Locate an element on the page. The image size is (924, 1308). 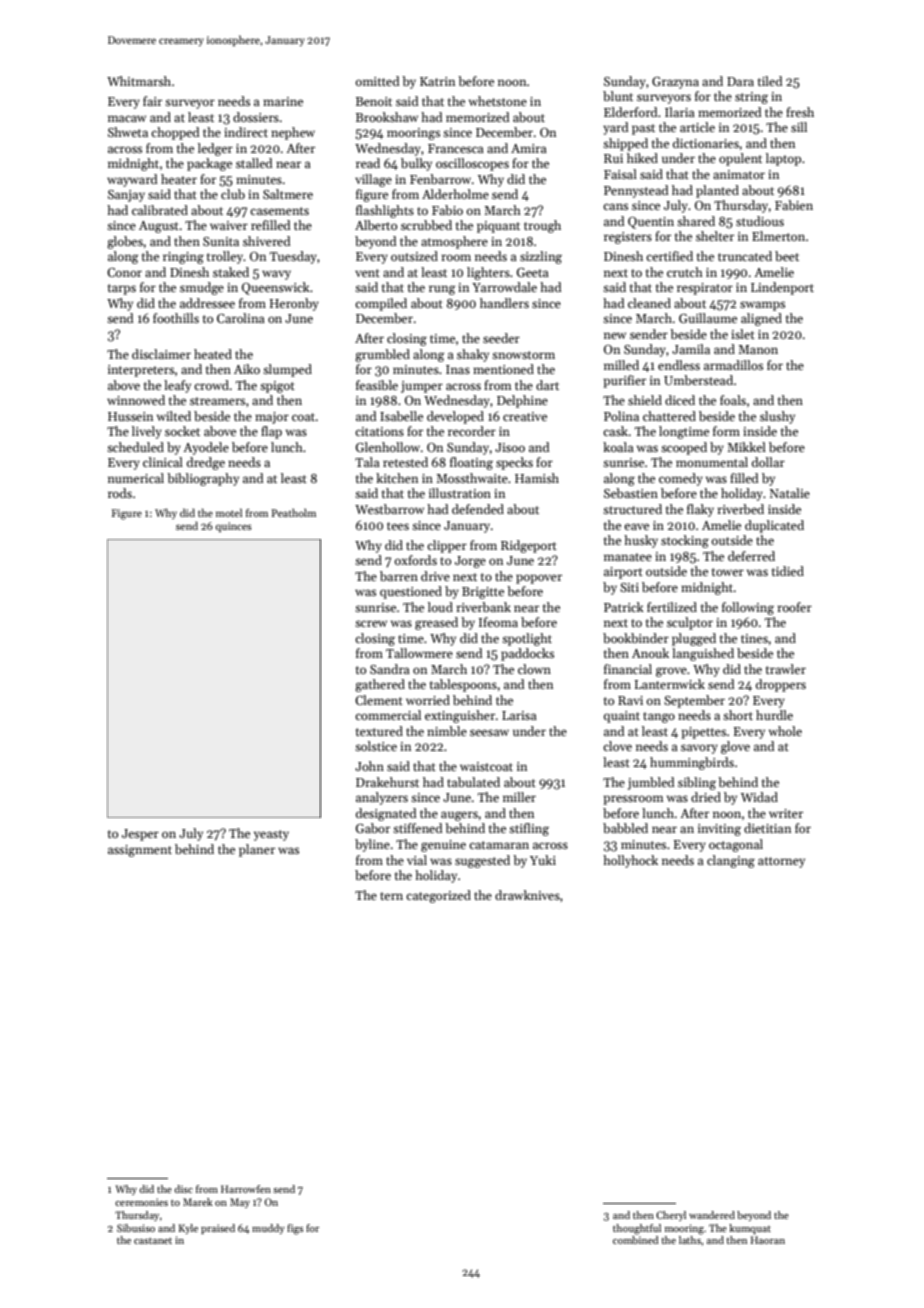
Grazyna is located at coordinates (675, 83).
